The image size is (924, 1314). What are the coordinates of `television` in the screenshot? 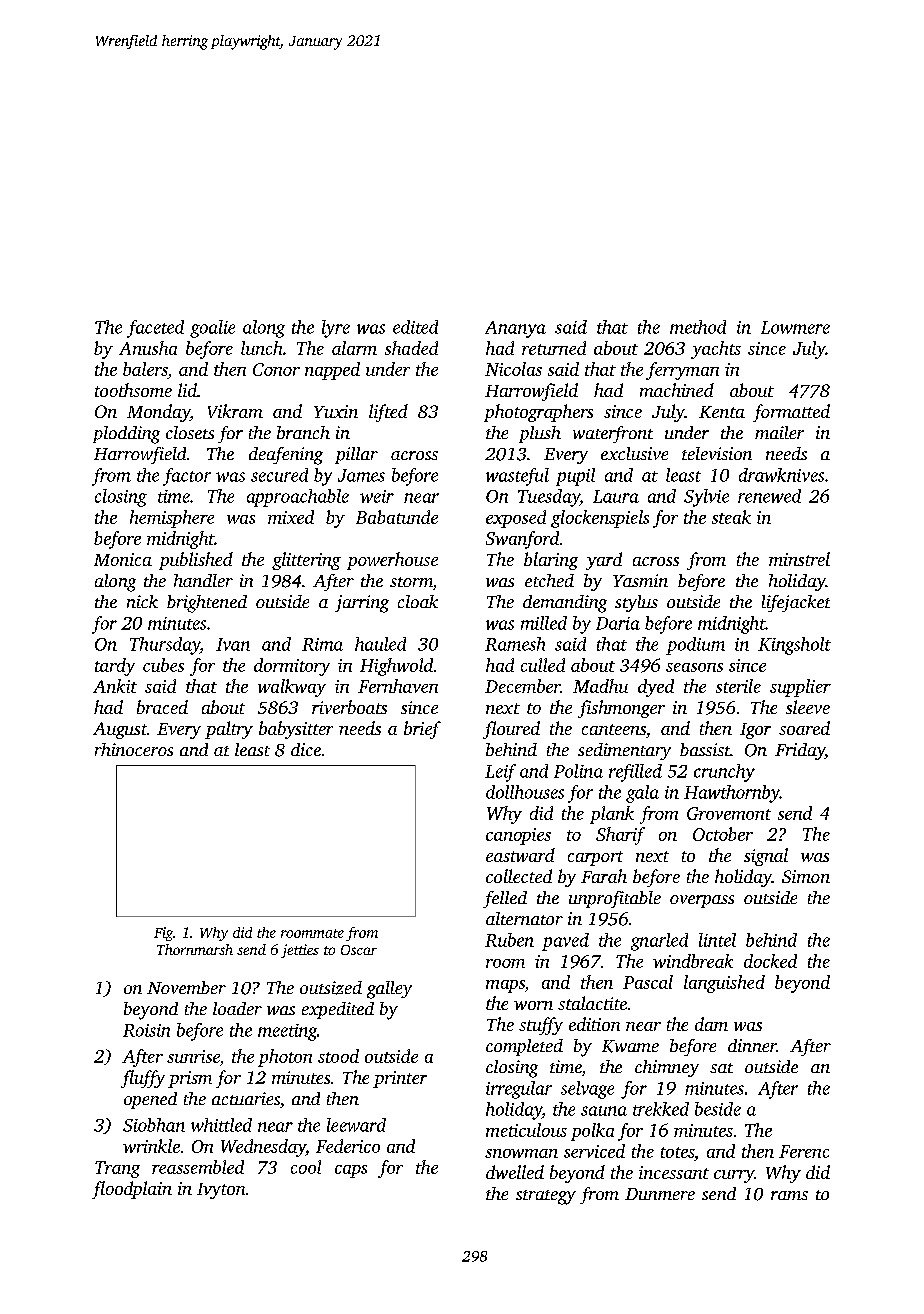 It's located at (717, 453).
